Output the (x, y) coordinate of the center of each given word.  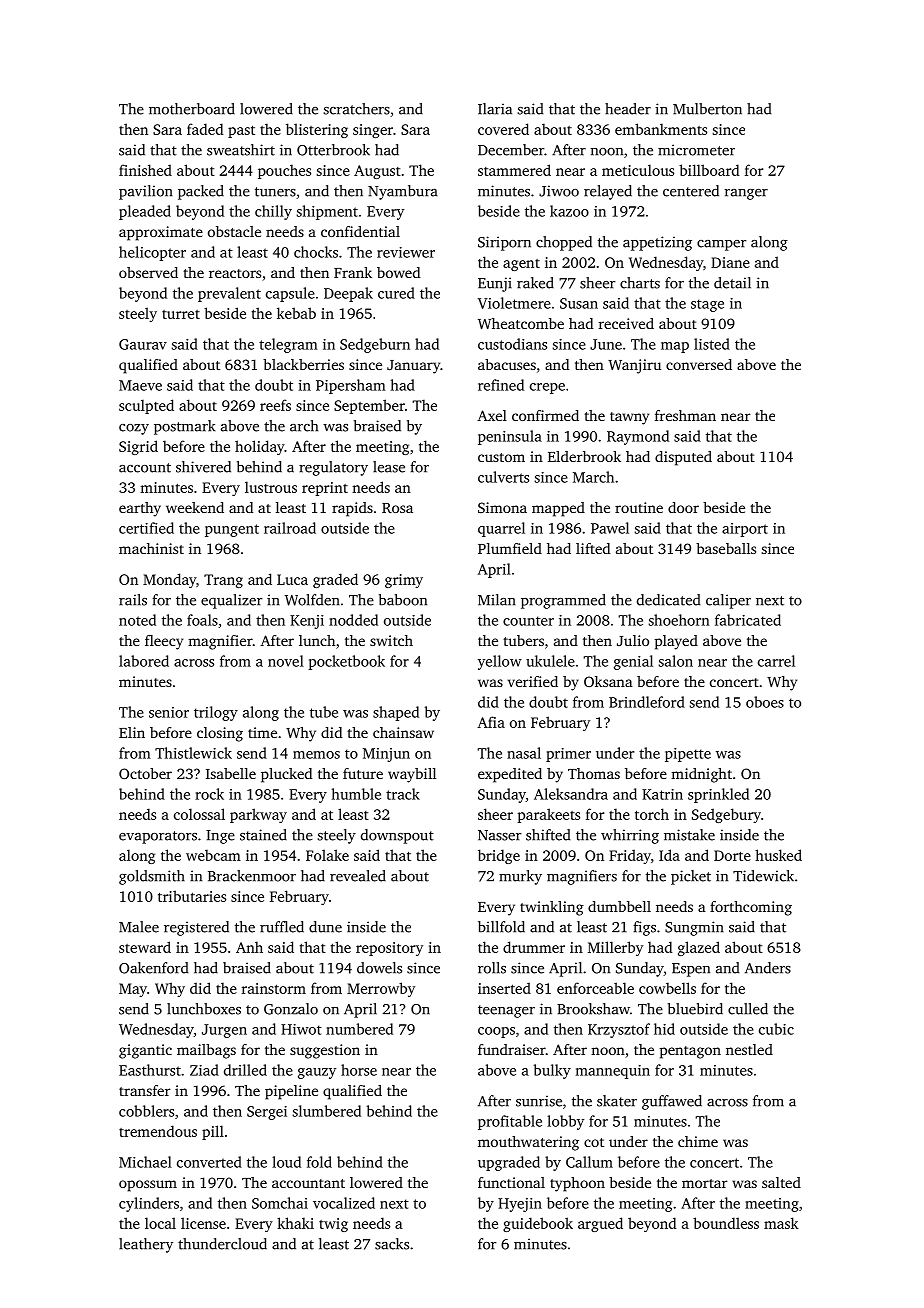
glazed (699, 948)
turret (181, 314)
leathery (146, 1245)
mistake (689, 835)
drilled (245, 1070)
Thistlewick (193, 753)
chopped (564, 243)
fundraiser (512, 1049)
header (628, 109)
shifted (548, 835)
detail (732, 283)
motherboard (192, 109)
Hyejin (520, 1205)
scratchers (357, 109)
